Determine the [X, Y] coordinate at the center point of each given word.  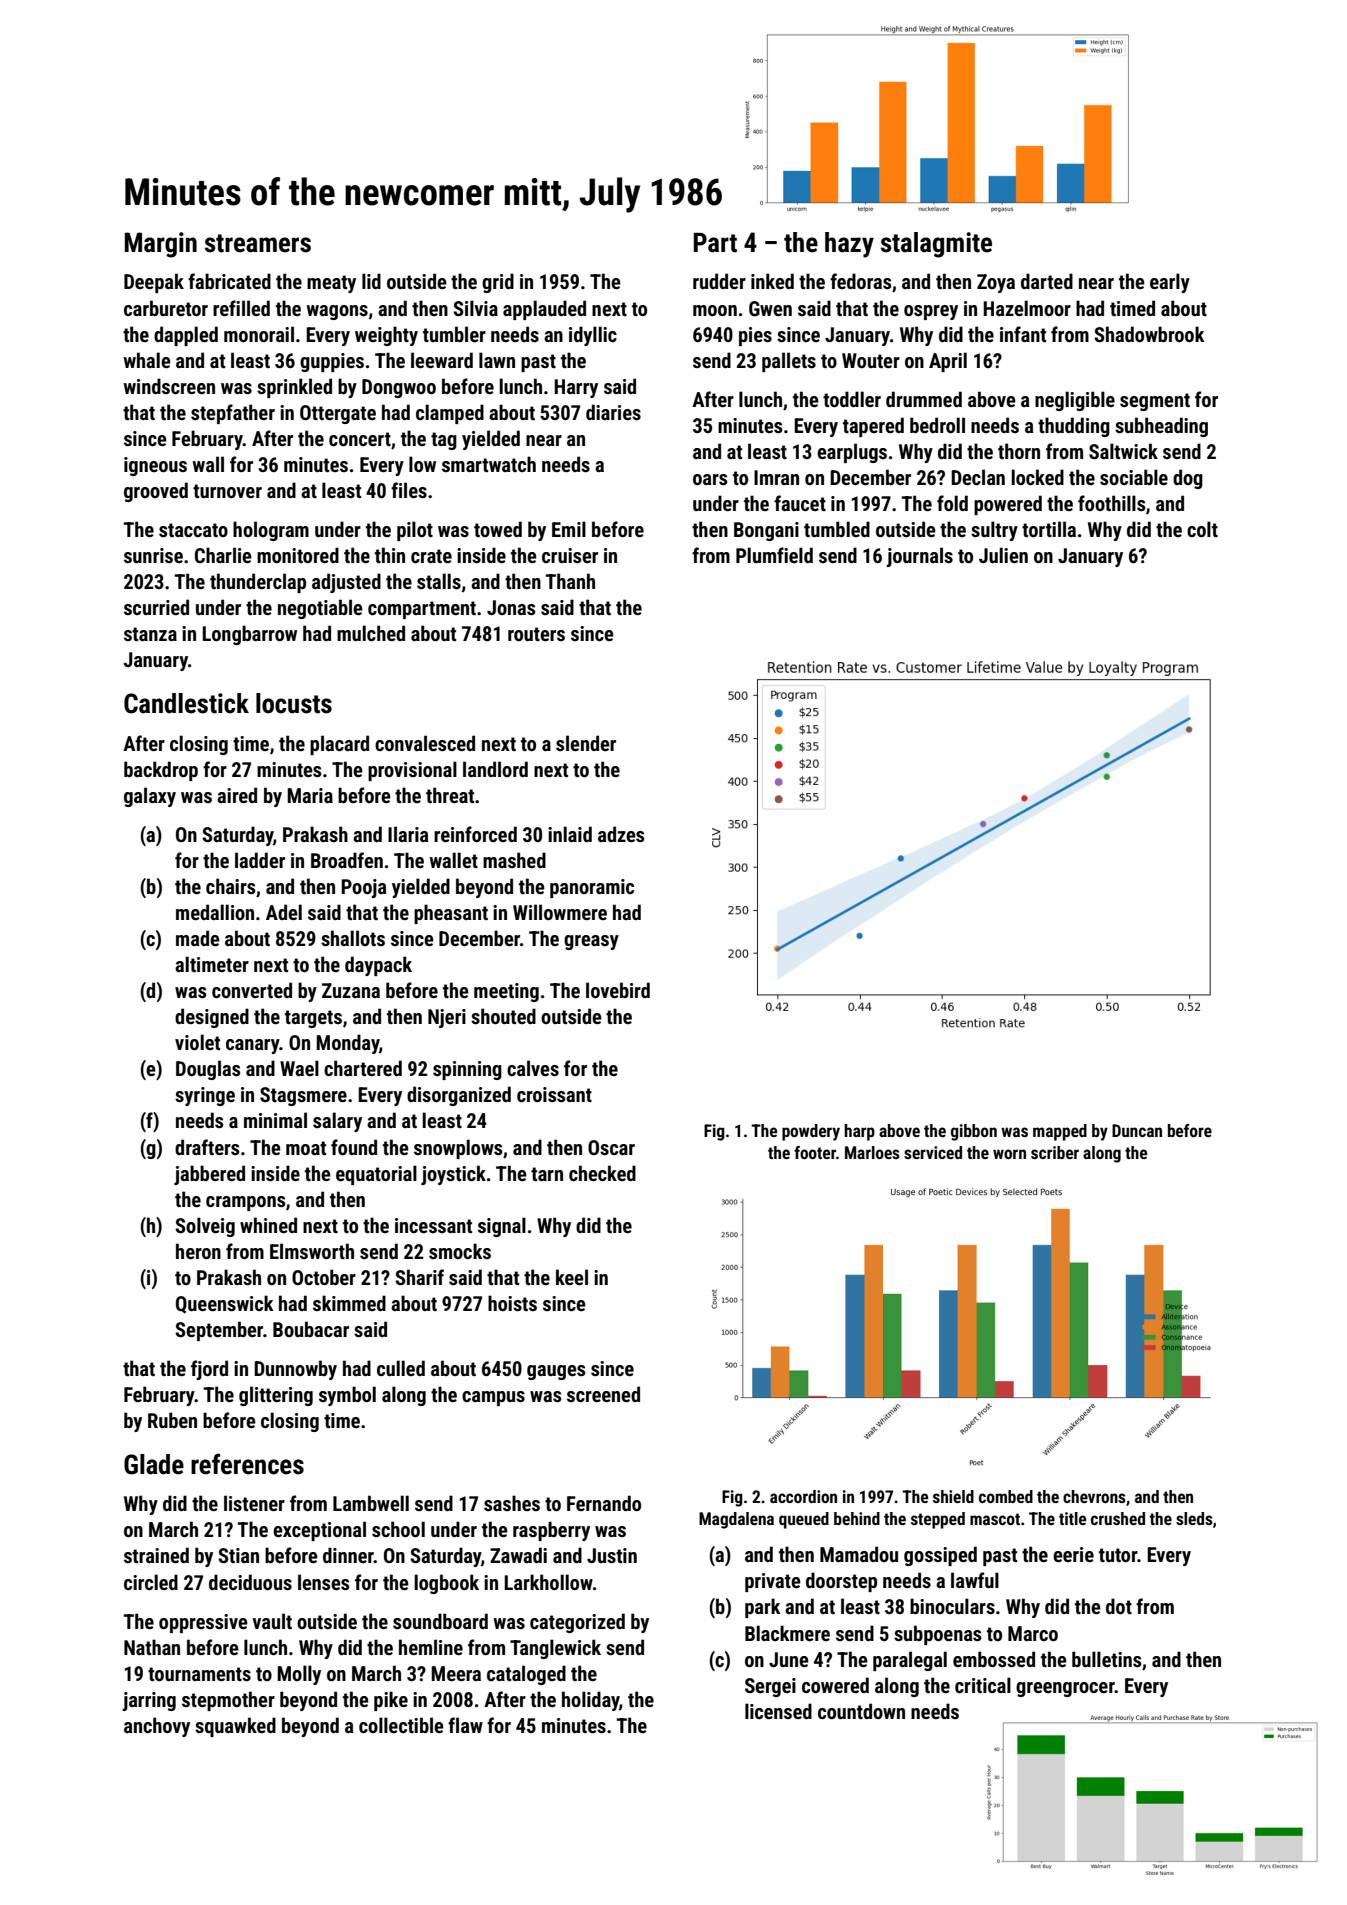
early [1170, 283]
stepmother [228, 1701]
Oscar [611, 1147]
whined [268, 1225]
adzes [621, 834]
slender [586, 743]
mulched [371, 633]
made [198, 938]
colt [1202, 529]
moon [715, 310]
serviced [933, 1152]
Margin [161, 245]
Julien [1003, 555]
